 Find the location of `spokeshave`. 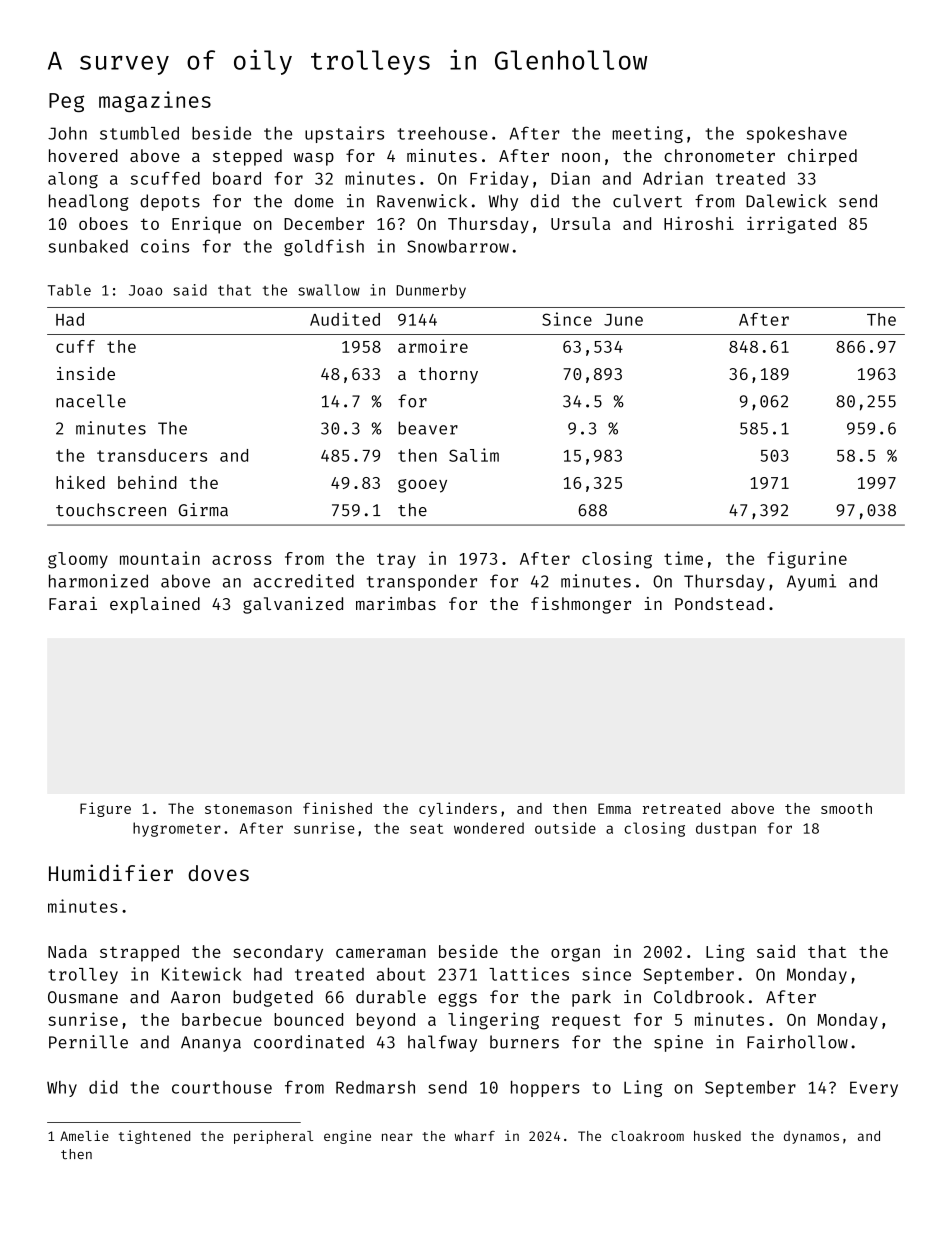

spokeshave is located at coordinates (797, 135).
